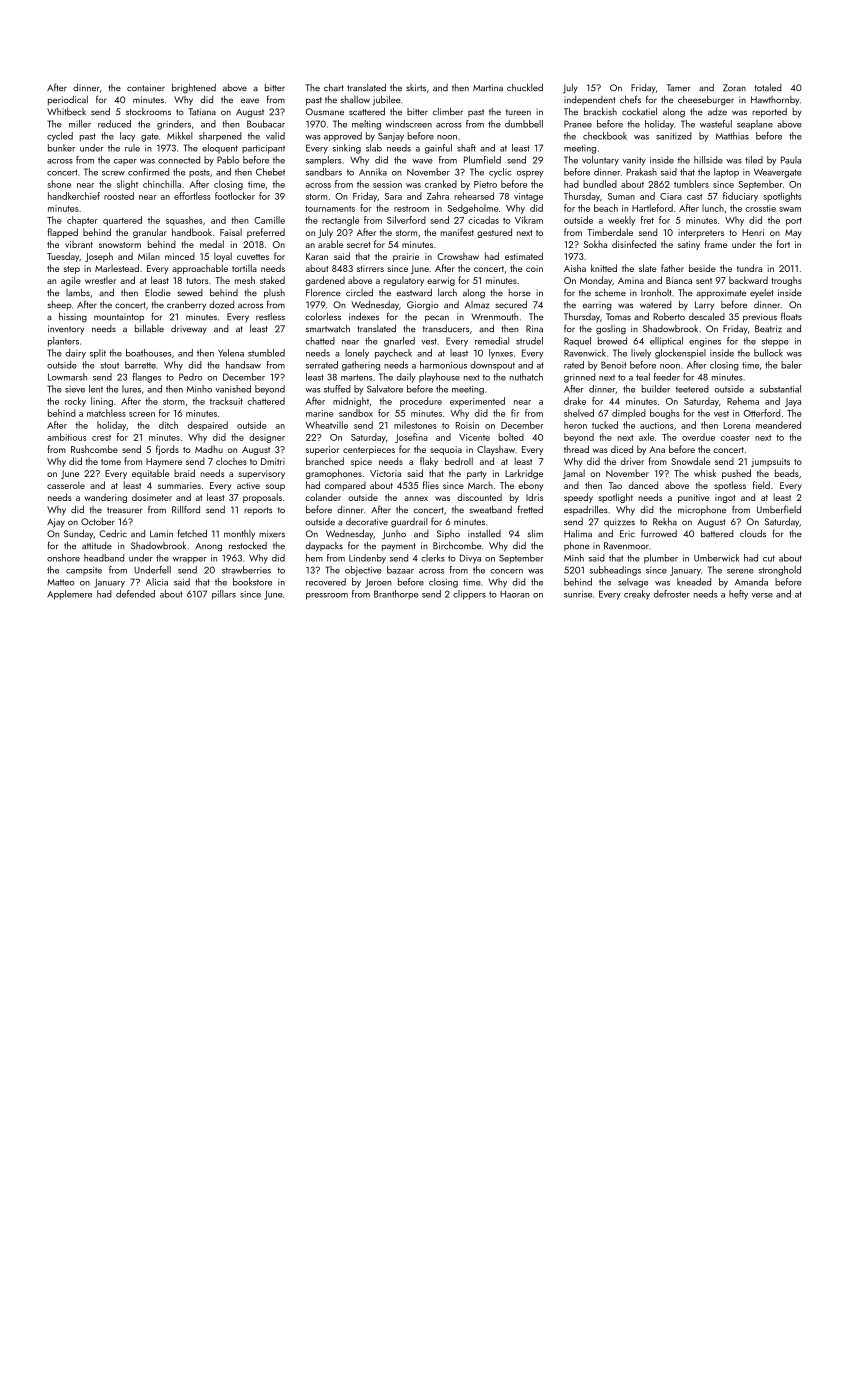 This page has height=1400, width=849. Describe the element at coordinates (75, 389) in the page. I see `sieve` at that location.
